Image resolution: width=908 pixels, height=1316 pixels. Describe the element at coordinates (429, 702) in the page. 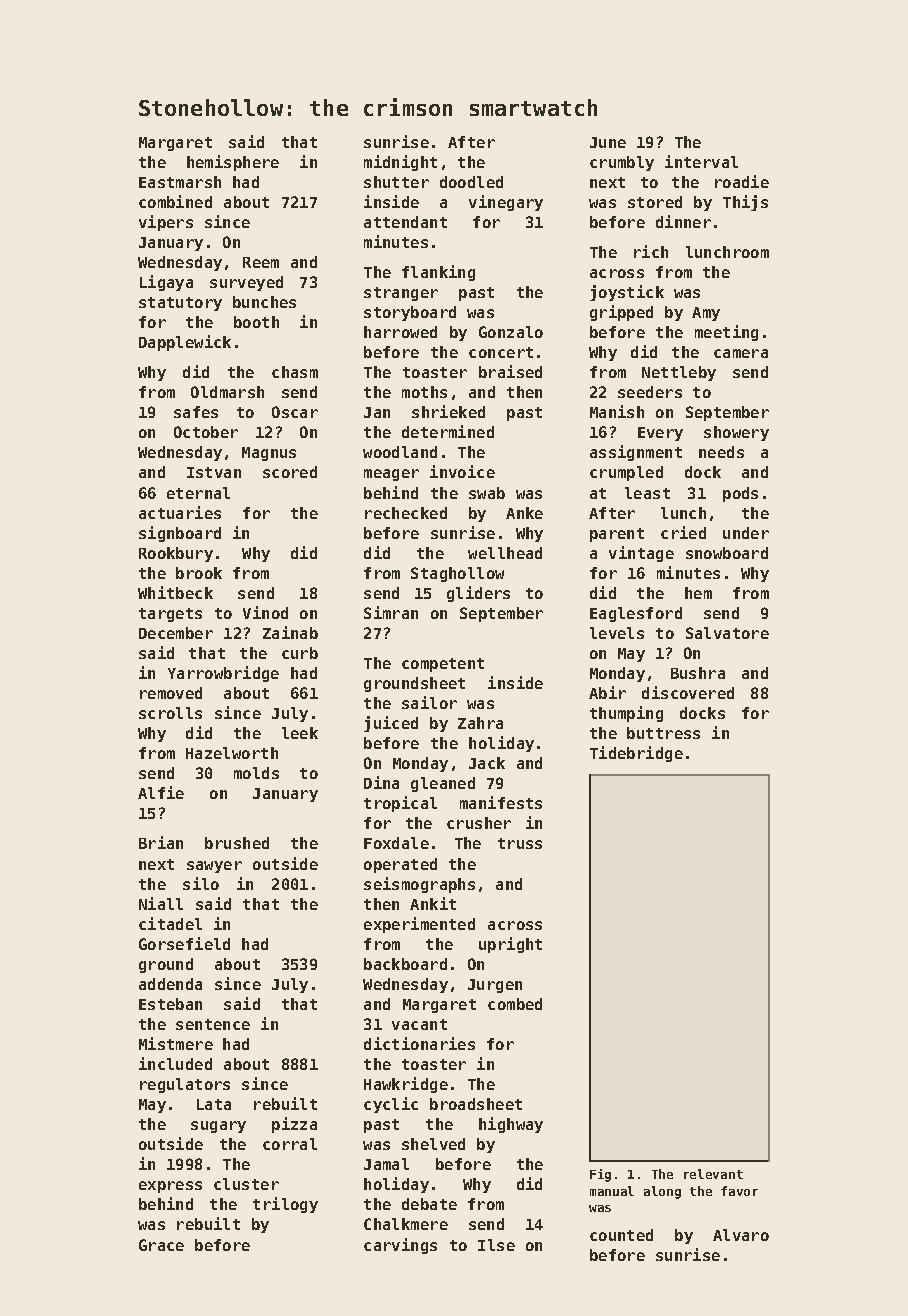

I see `sailor` at that location.
